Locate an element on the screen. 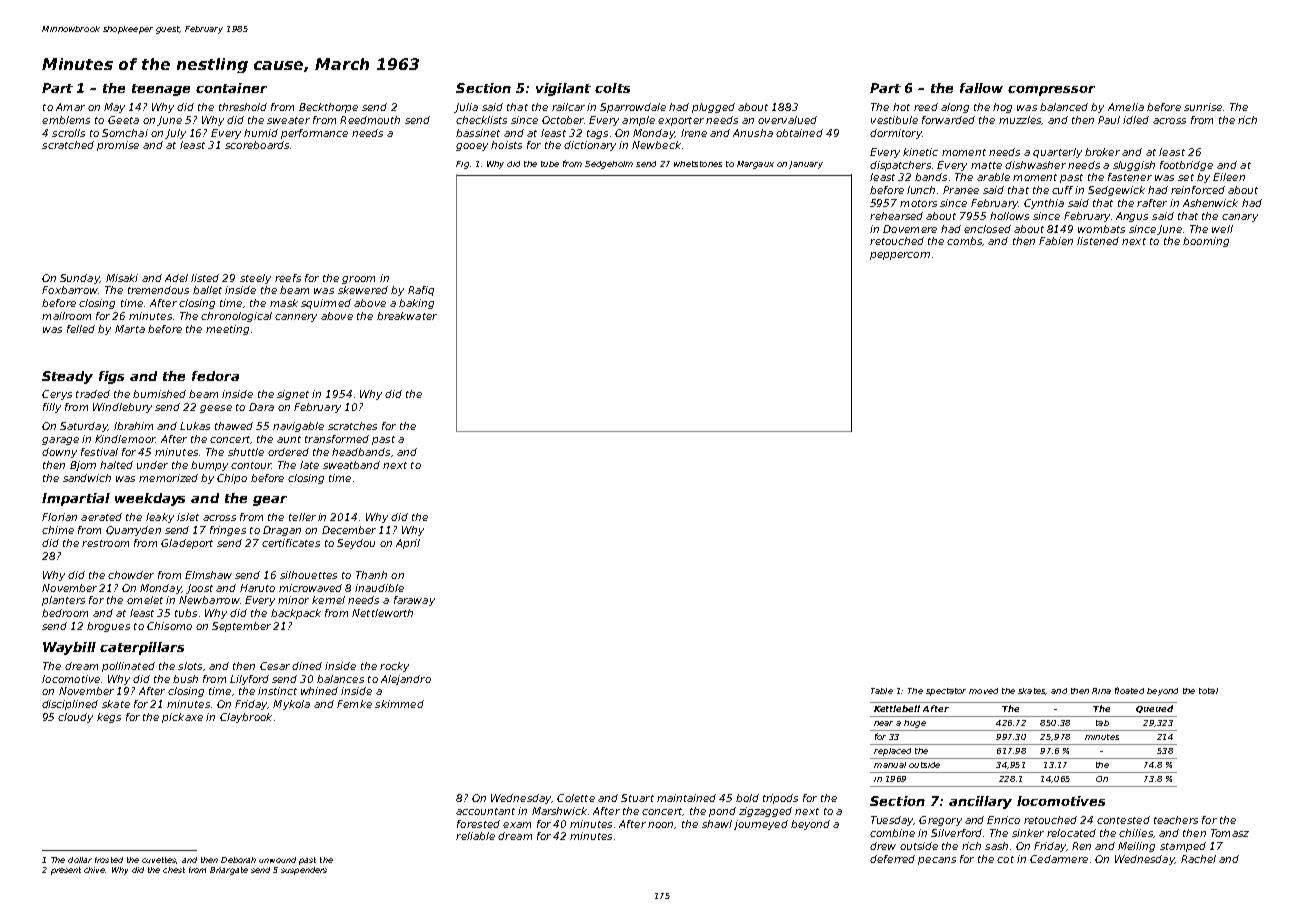 This screenshot has width=1308, height=924. dormitory is located at coordinates (896, 134).
